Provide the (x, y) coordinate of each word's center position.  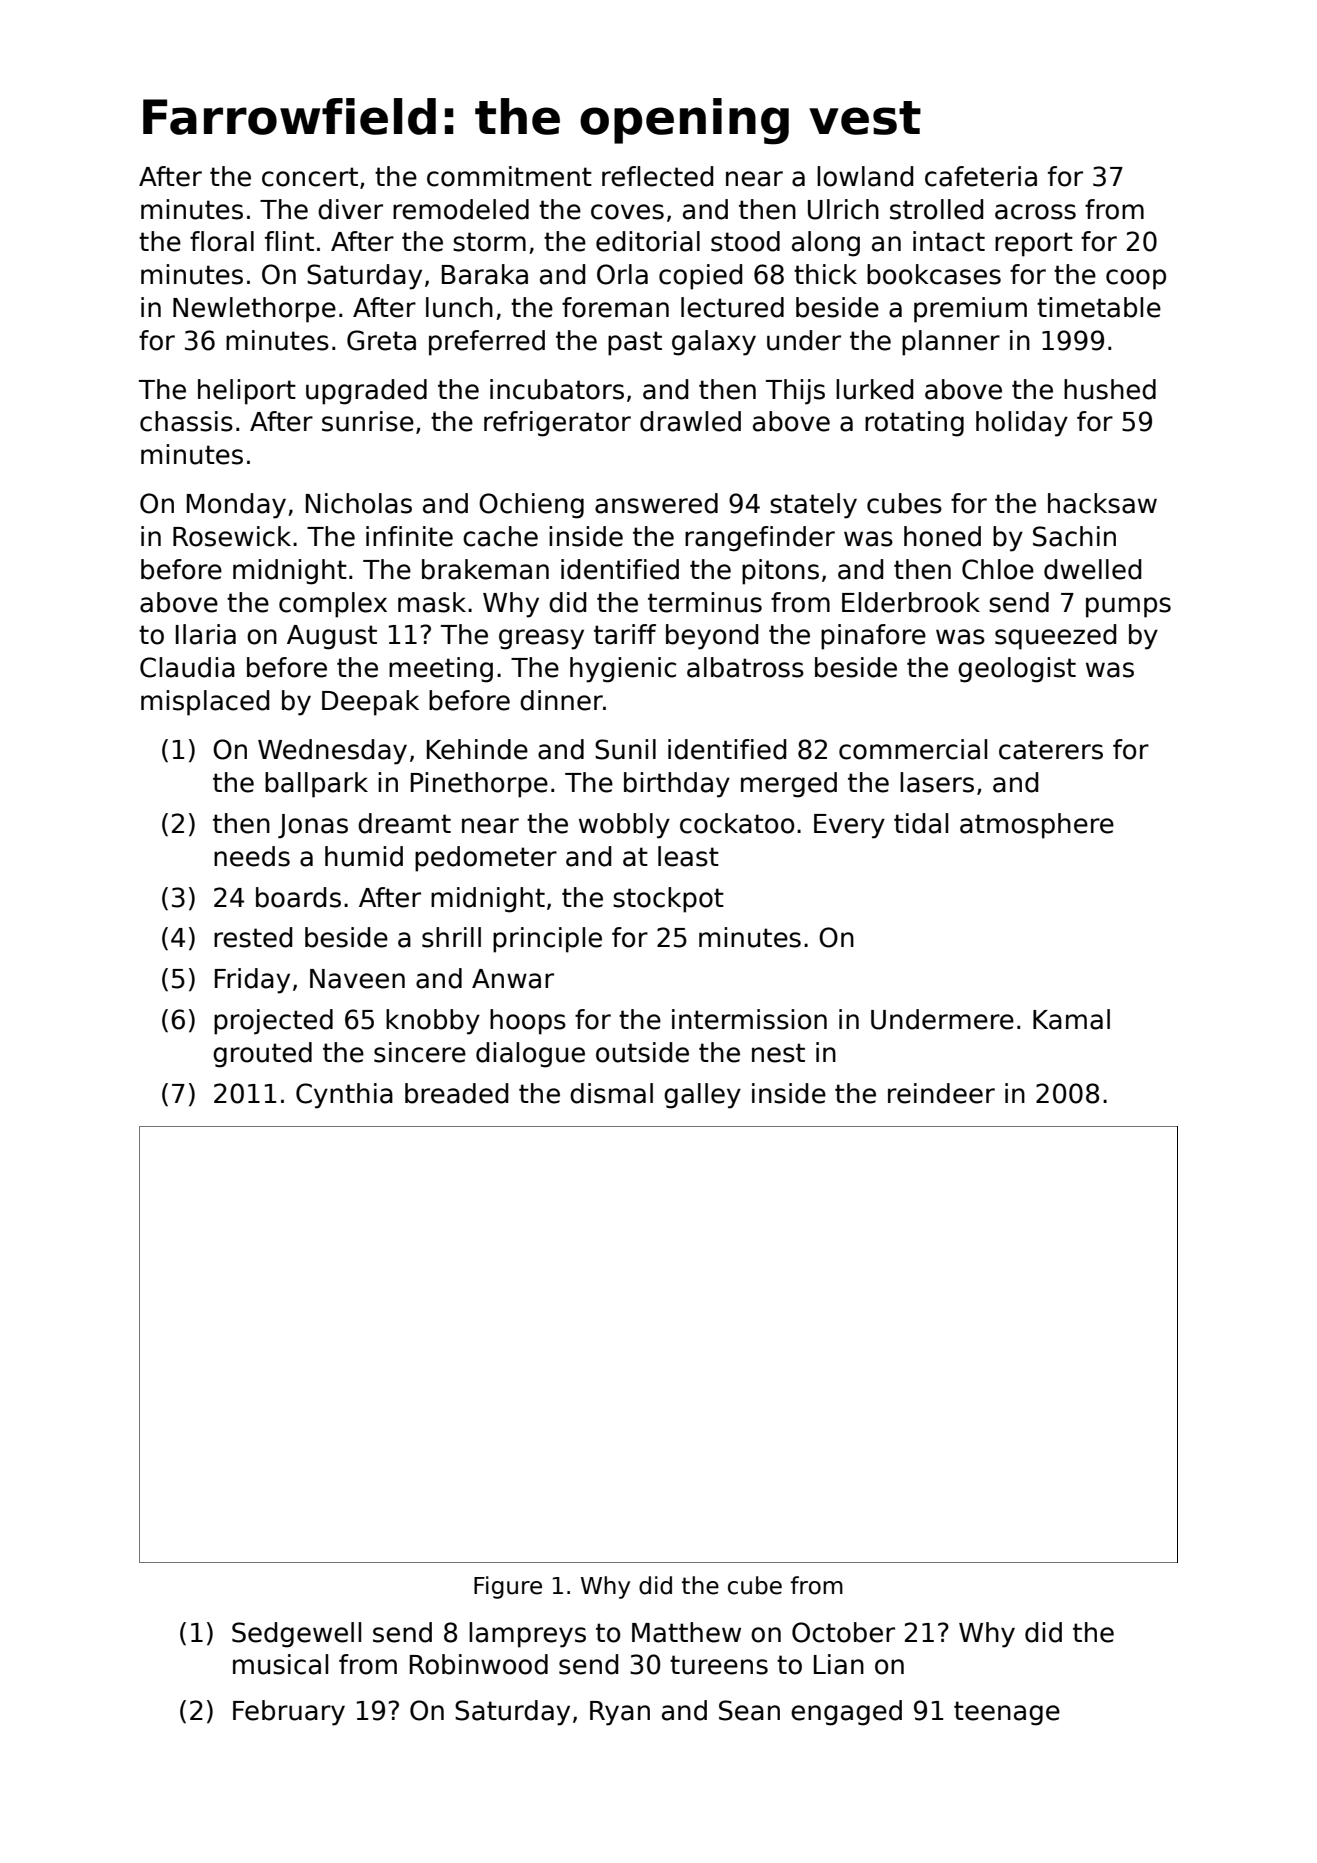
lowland (865, 176)
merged (789, 785)
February (289, 1713)
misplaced (205, 703)
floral (222, 241)
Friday (252, 981)
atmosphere (1037, 826)
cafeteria (981, 176)
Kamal (1071, 1019)
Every (849, 826)
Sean (749, 1710)
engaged (846, 1713)
